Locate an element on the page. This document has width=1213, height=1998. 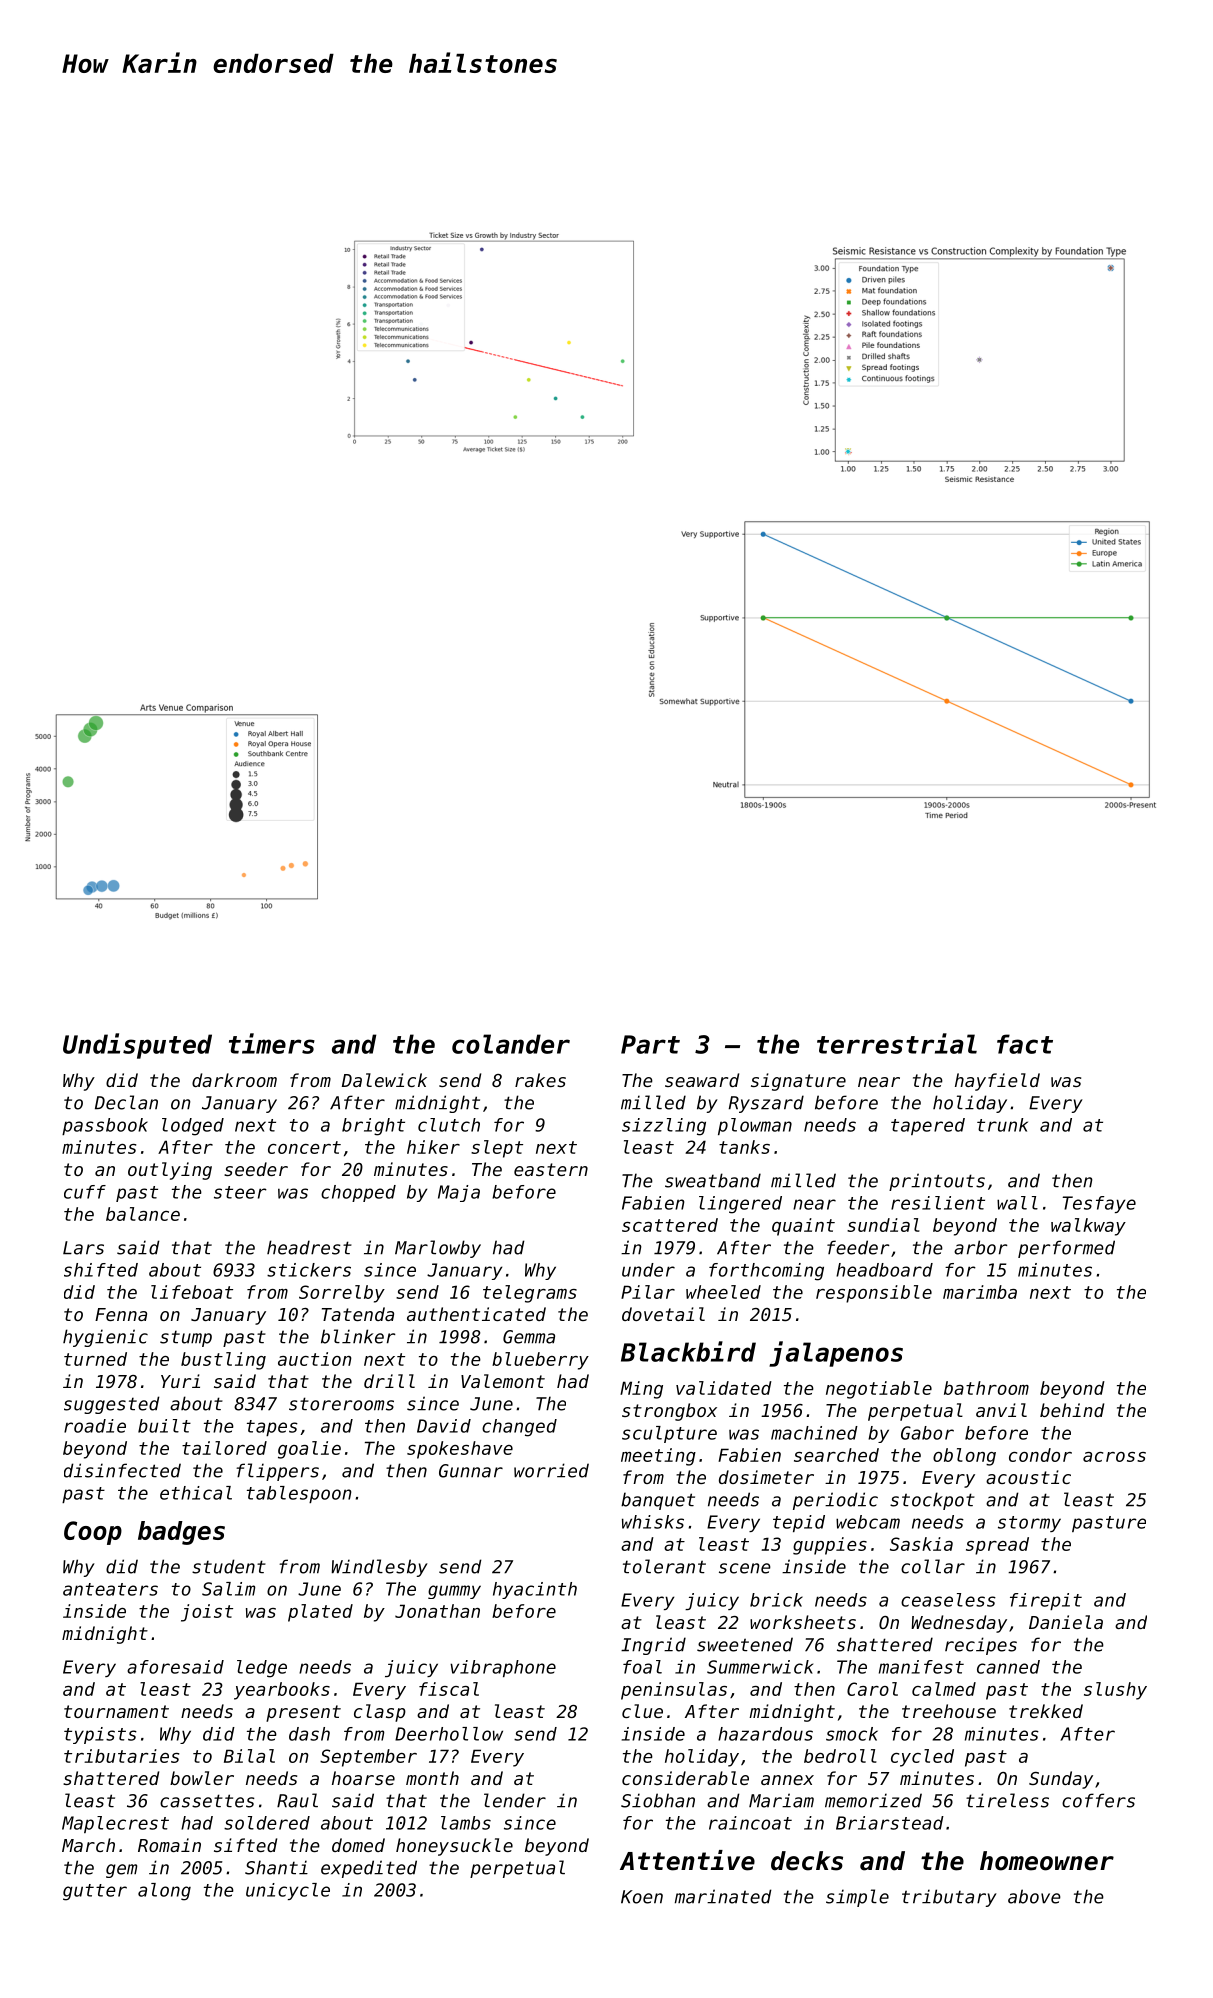
ledge is located at coordinates (262, 1669).
